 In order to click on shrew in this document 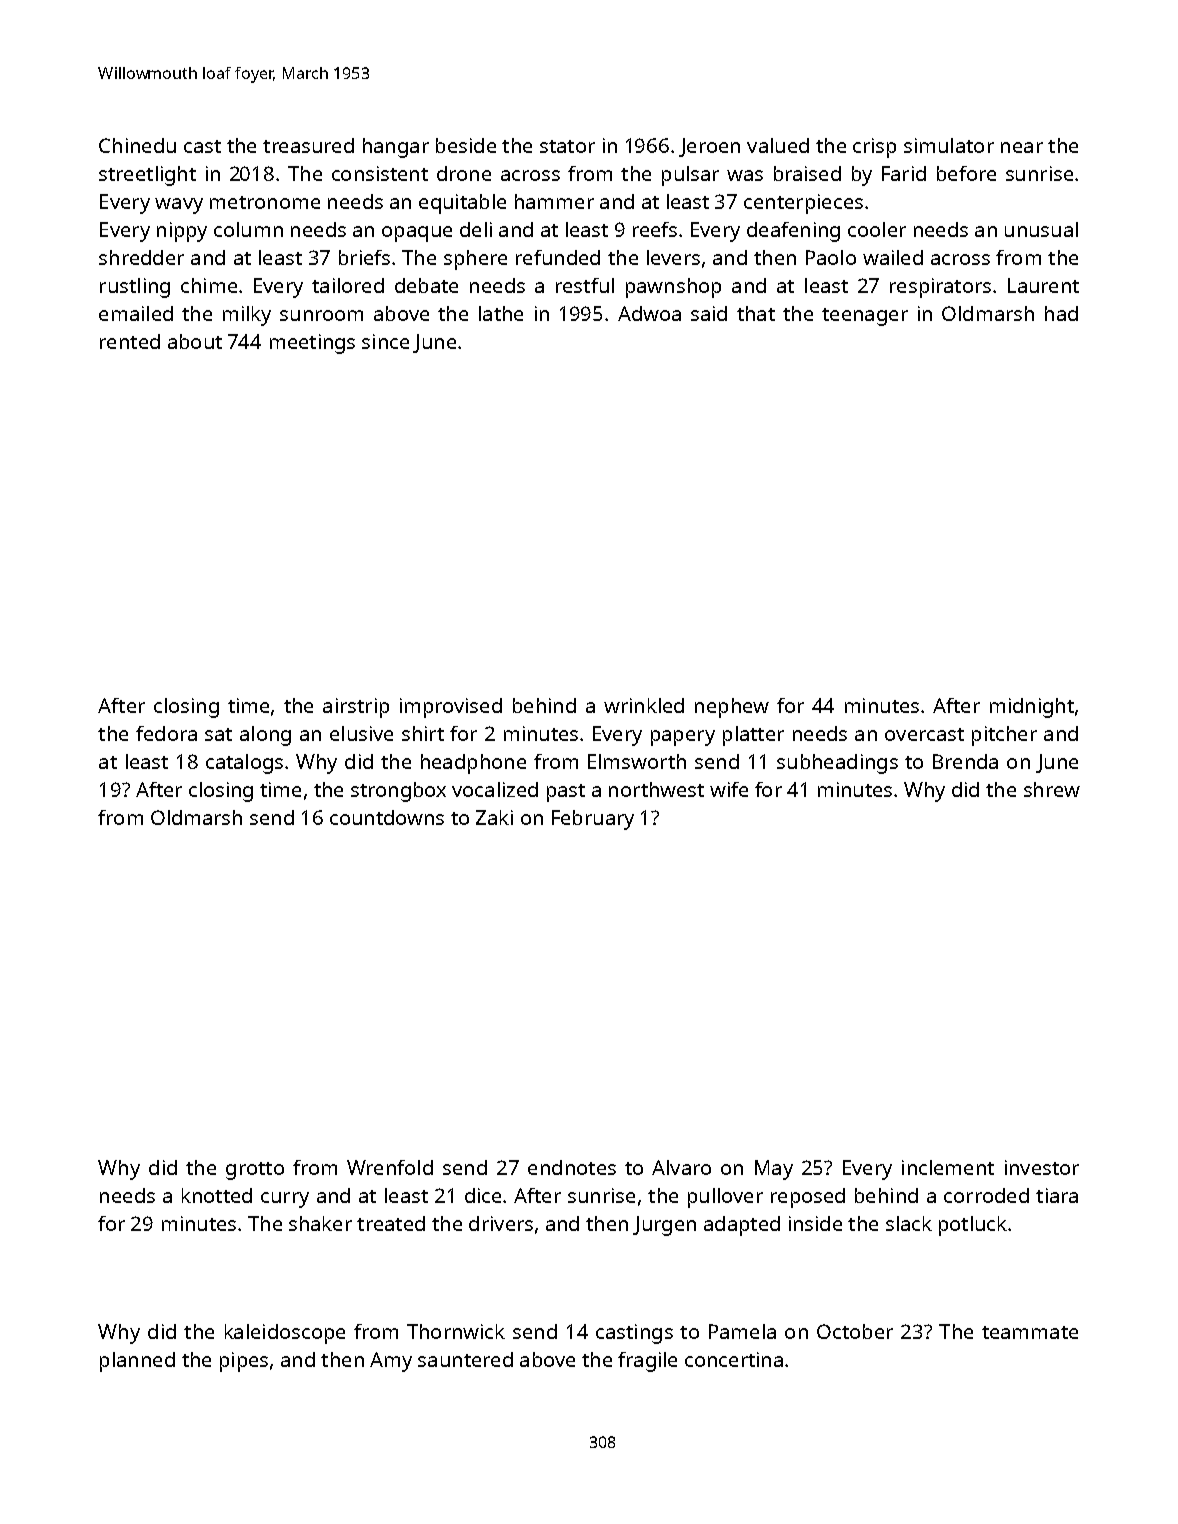, I will do `click(1052, 789)`.
